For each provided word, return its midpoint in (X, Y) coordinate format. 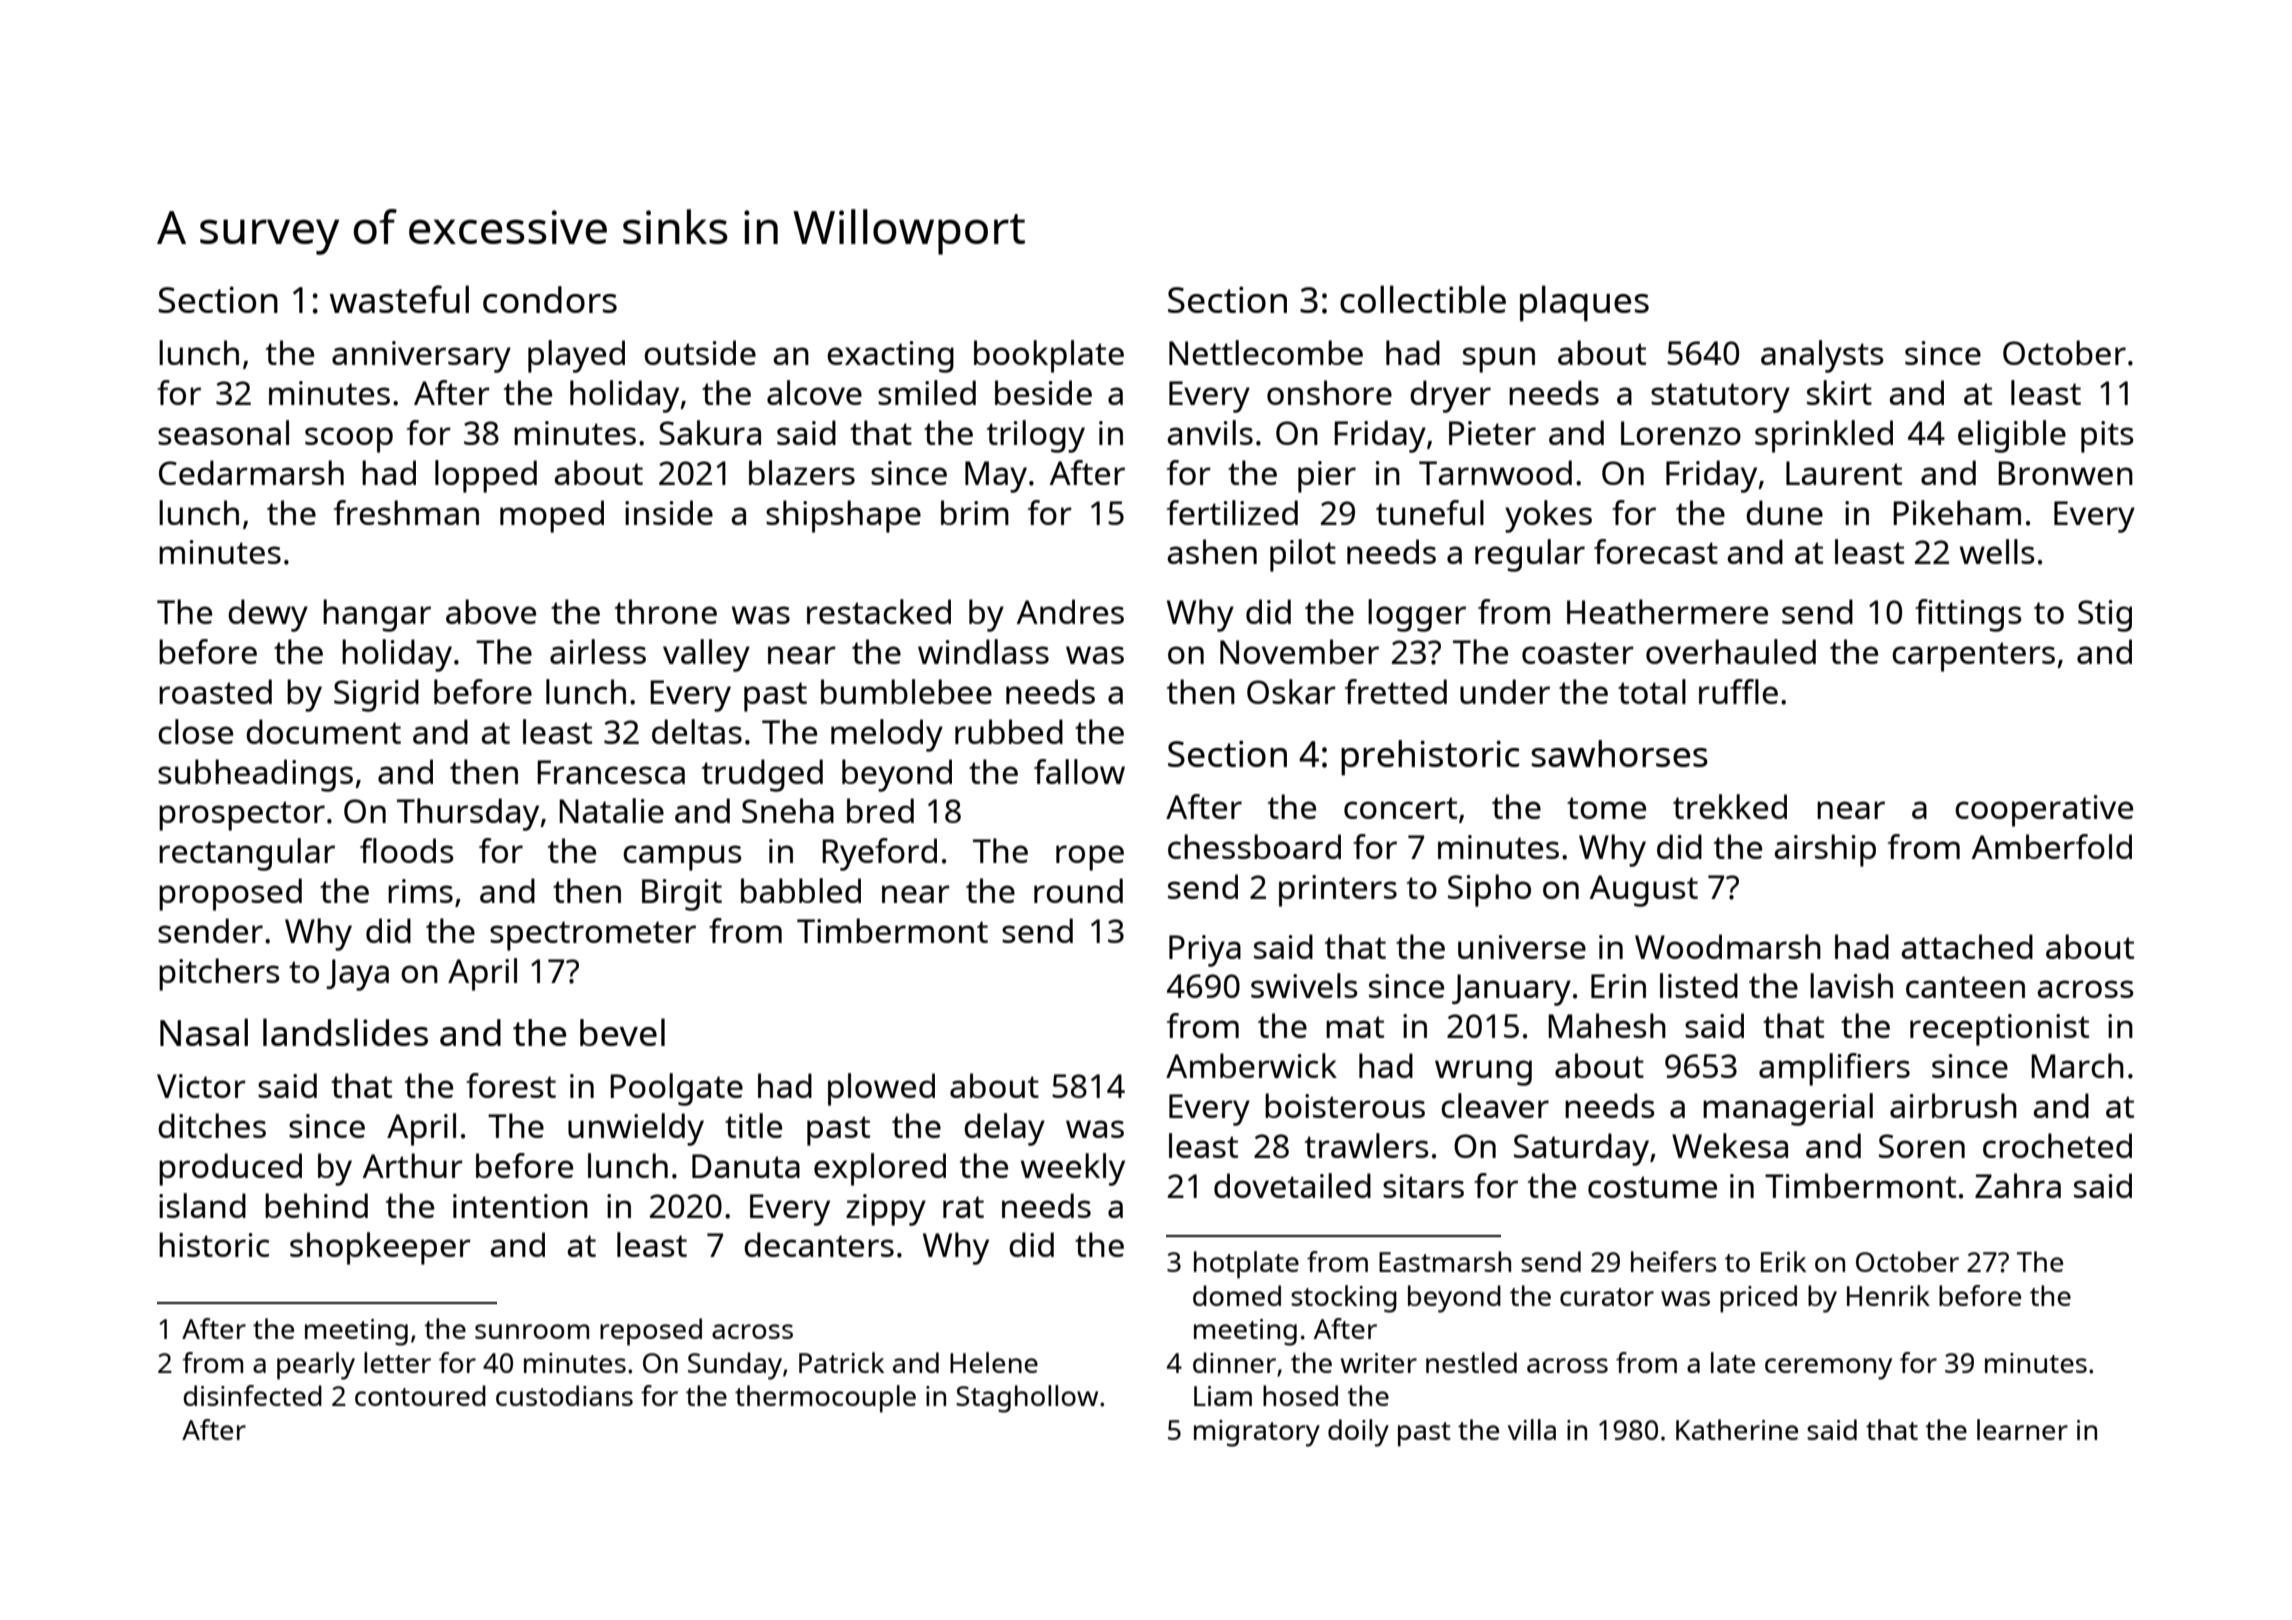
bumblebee (906, 691)
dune (1784, 512)
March (2077, 1065)
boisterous (1345, 1105)
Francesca (611, 772)
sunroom (532, 1331)
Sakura (710, 432)
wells (1997, 551)
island (202, 1205)
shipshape (843, 516)
